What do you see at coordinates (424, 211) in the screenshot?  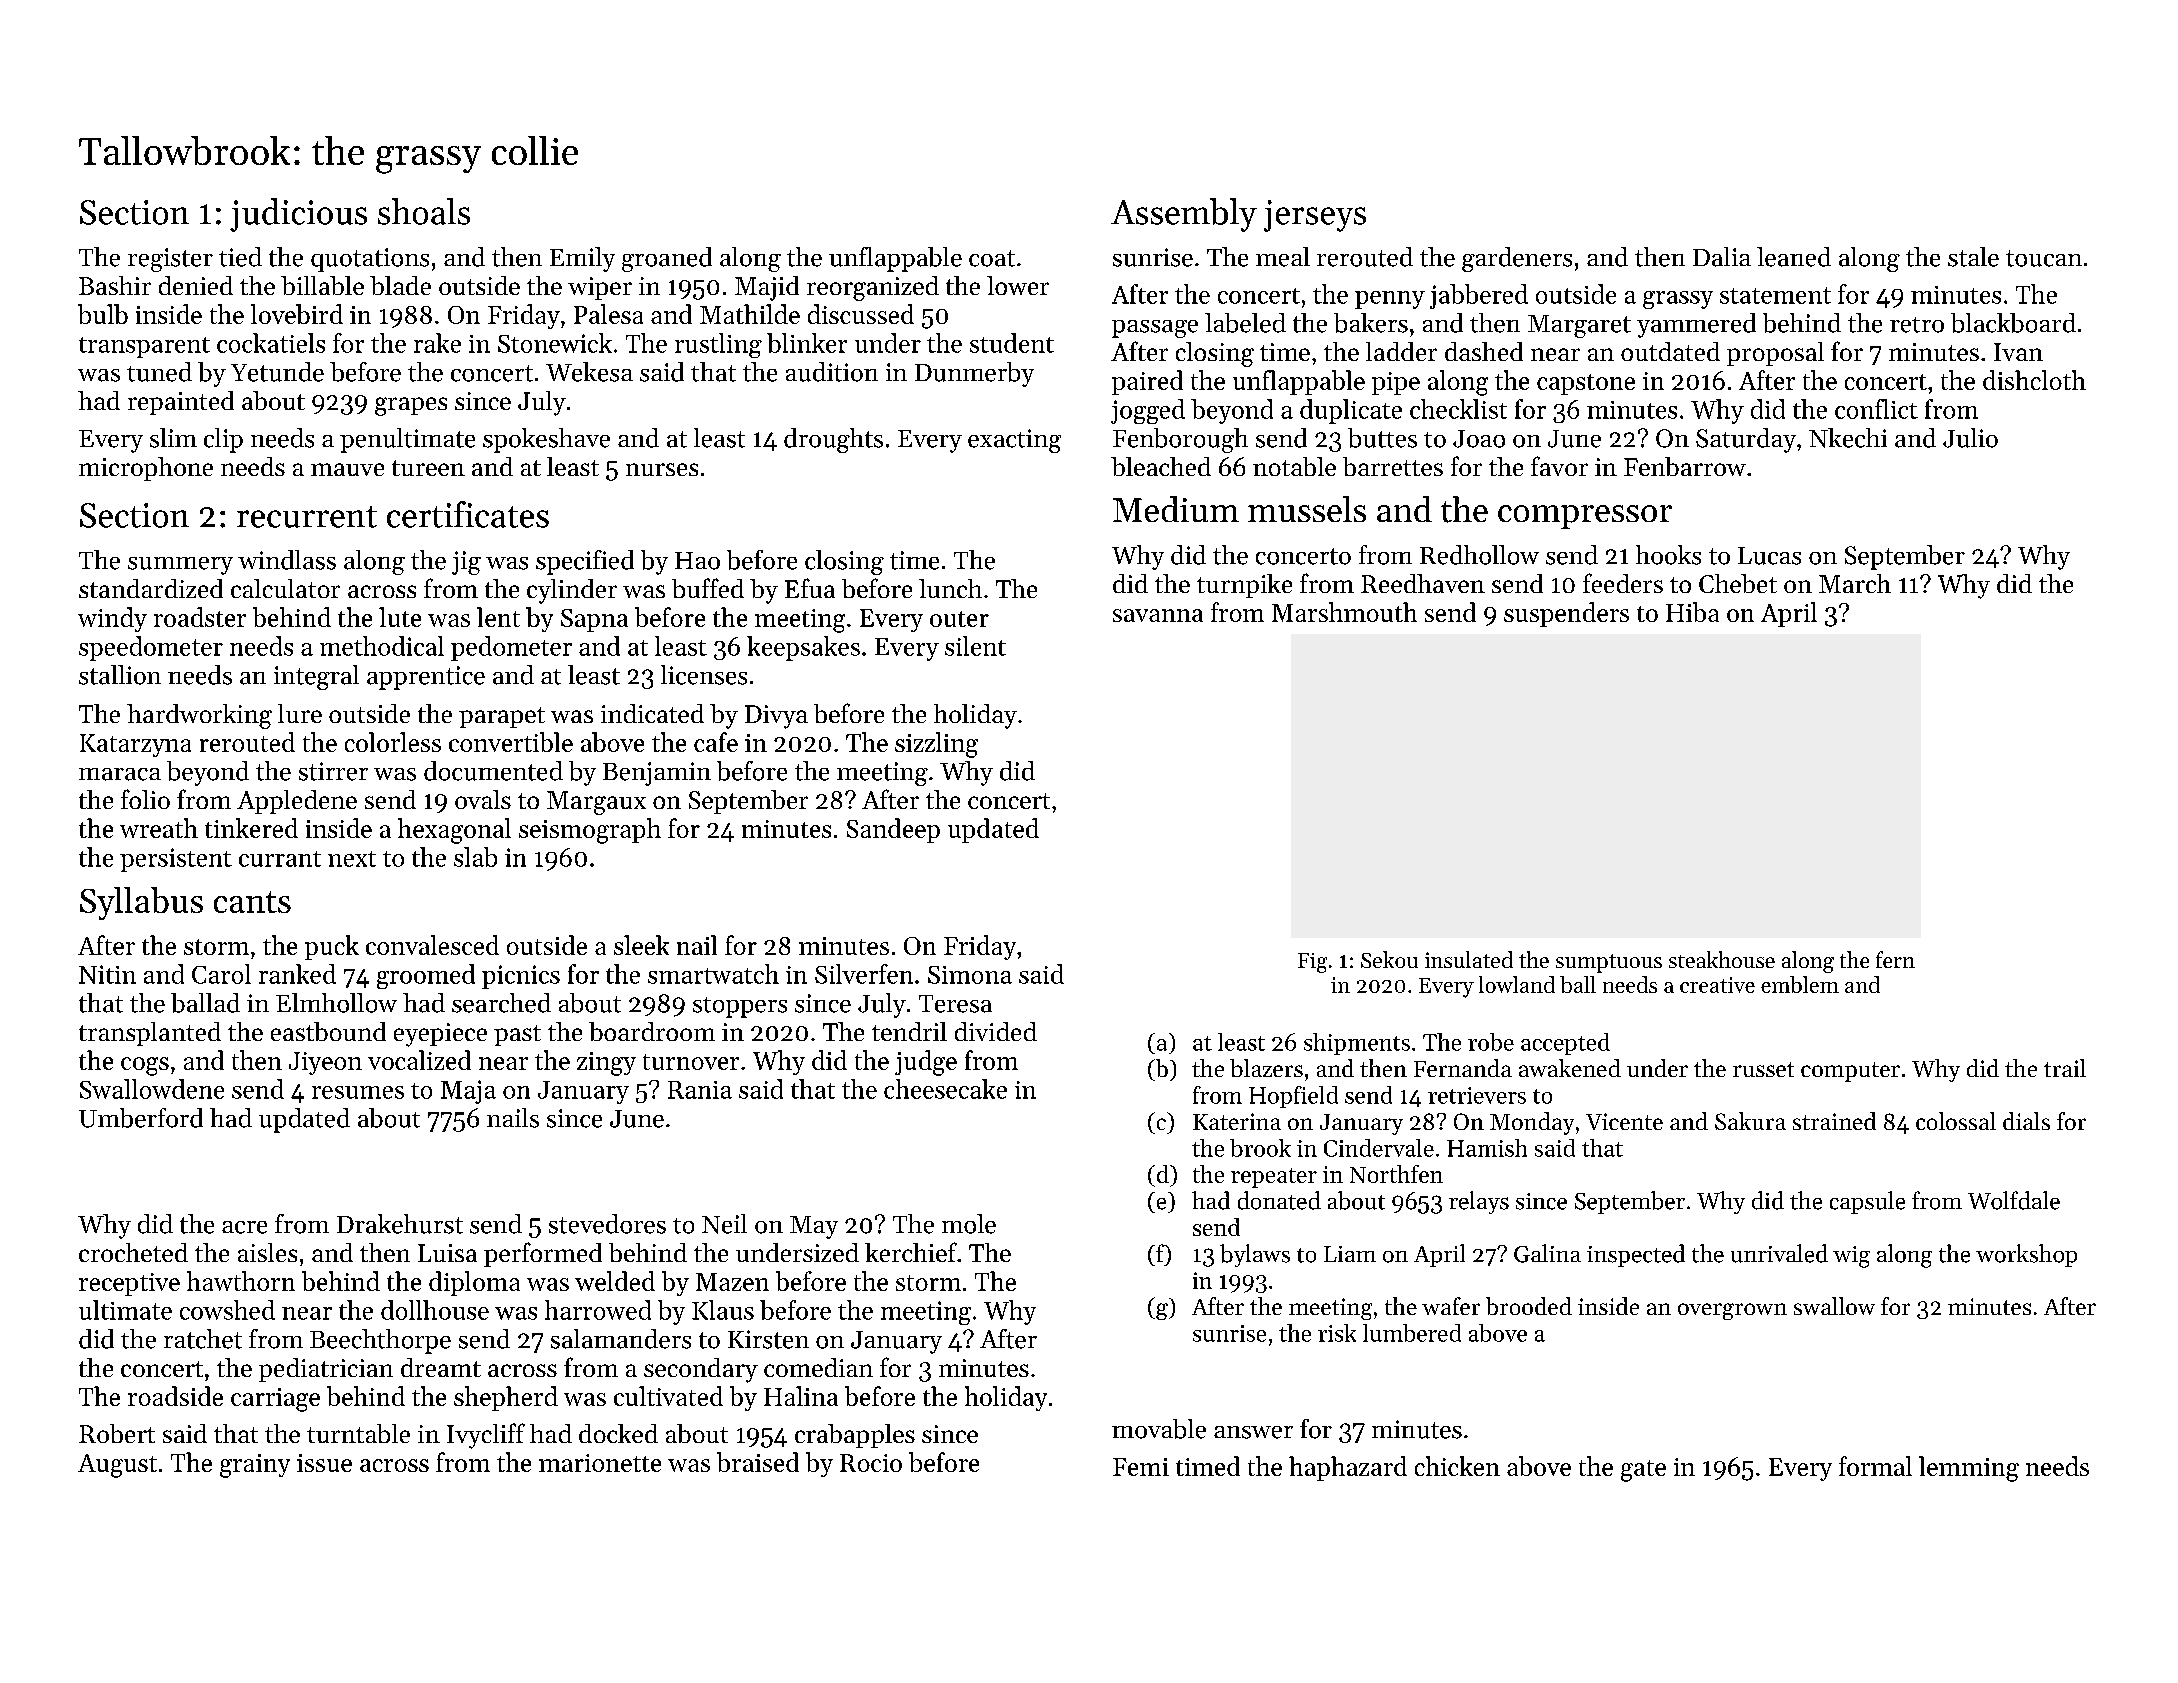 I see `shoals` at bounding box center [424, 211].
